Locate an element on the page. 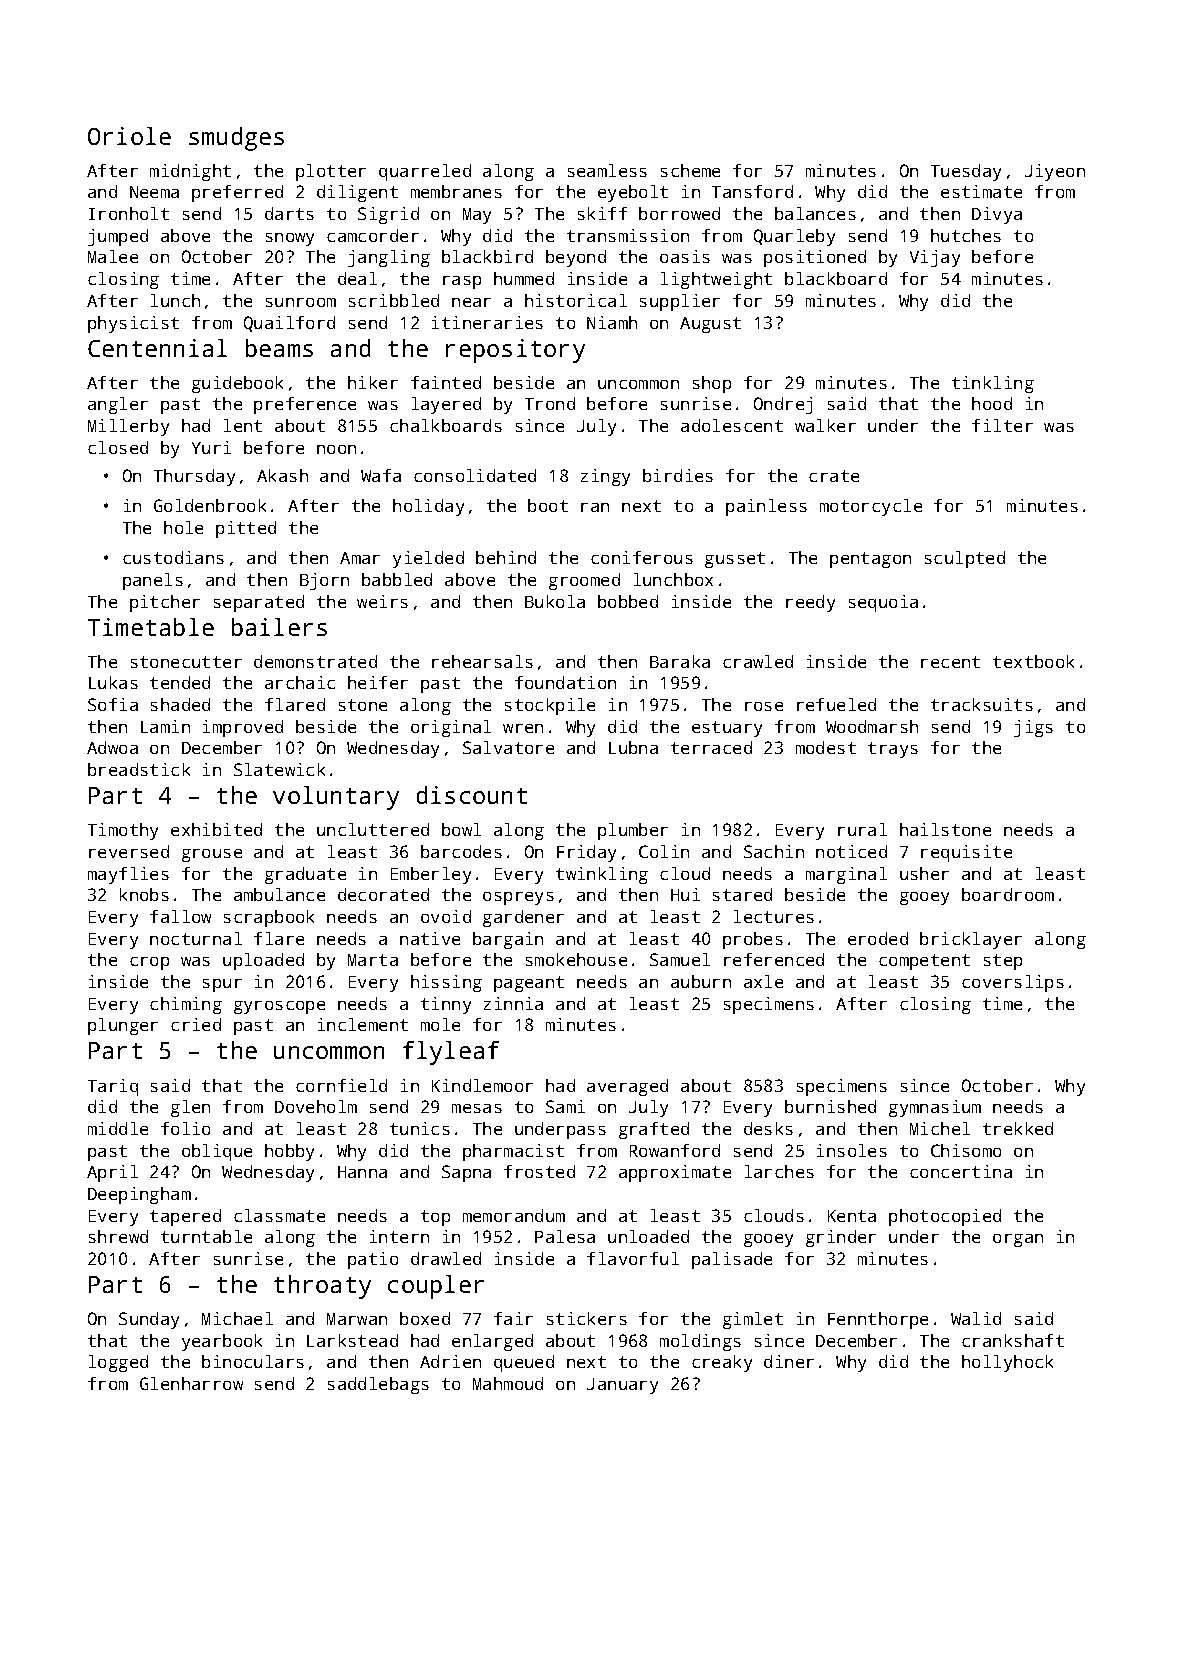 This page has height=1668, width=1180. Trond is located at coordinates (550, 403).
